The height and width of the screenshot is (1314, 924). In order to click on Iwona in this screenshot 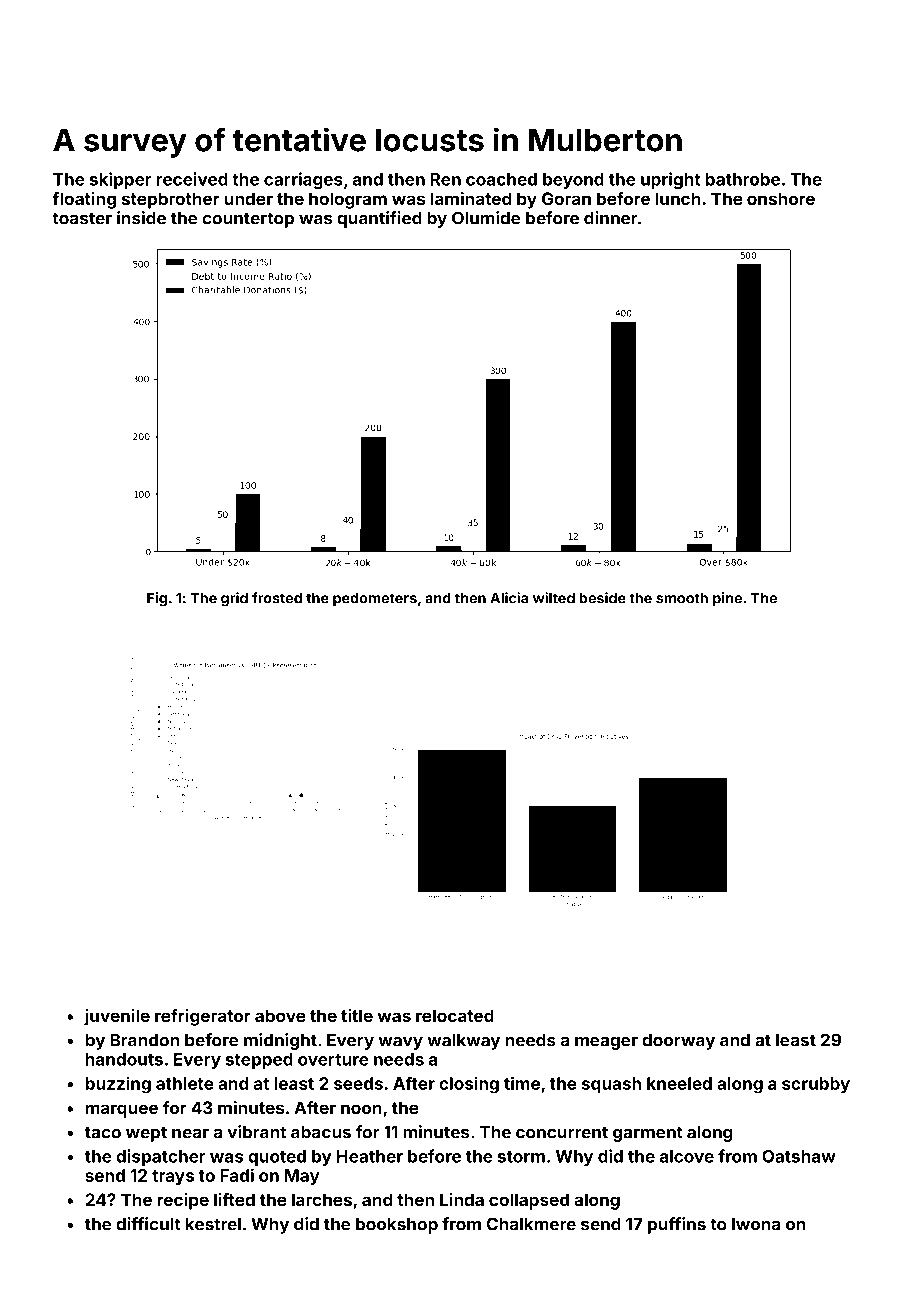, I will do `click(756, 1224)`.
